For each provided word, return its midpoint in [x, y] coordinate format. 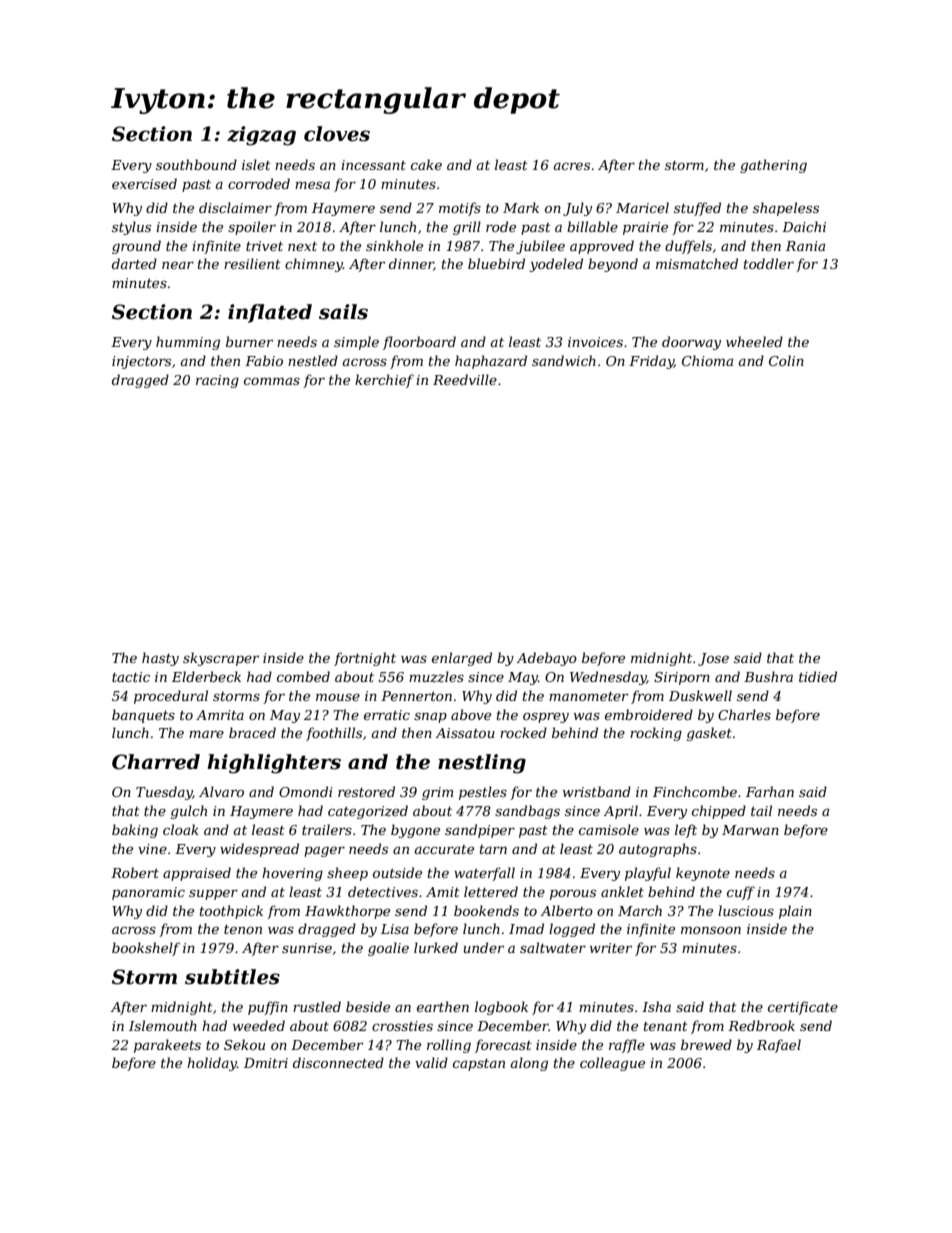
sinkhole [394, 245]
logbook [501, 1008]
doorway [691, 343]
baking [135, 831]
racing [217, 381]
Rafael [779, 1046]
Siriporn [682, 678]
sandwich [564, 360]
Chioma [707, 360]
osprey [546, 717]
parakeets [167, 1046]
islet [256, 164]
